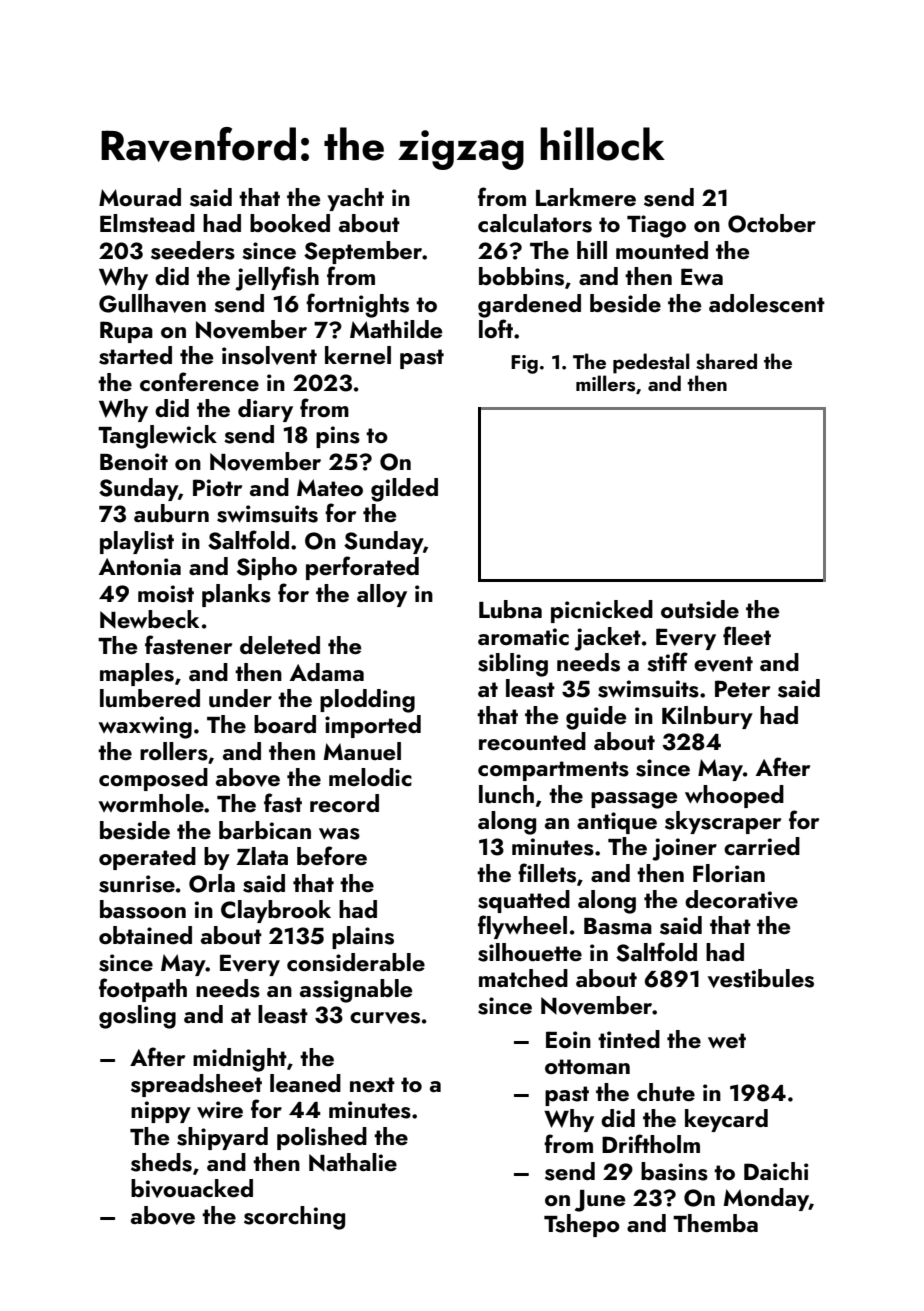  Describe the element at coordinates (382, 595) in the image. I see `alloy` at that location.
